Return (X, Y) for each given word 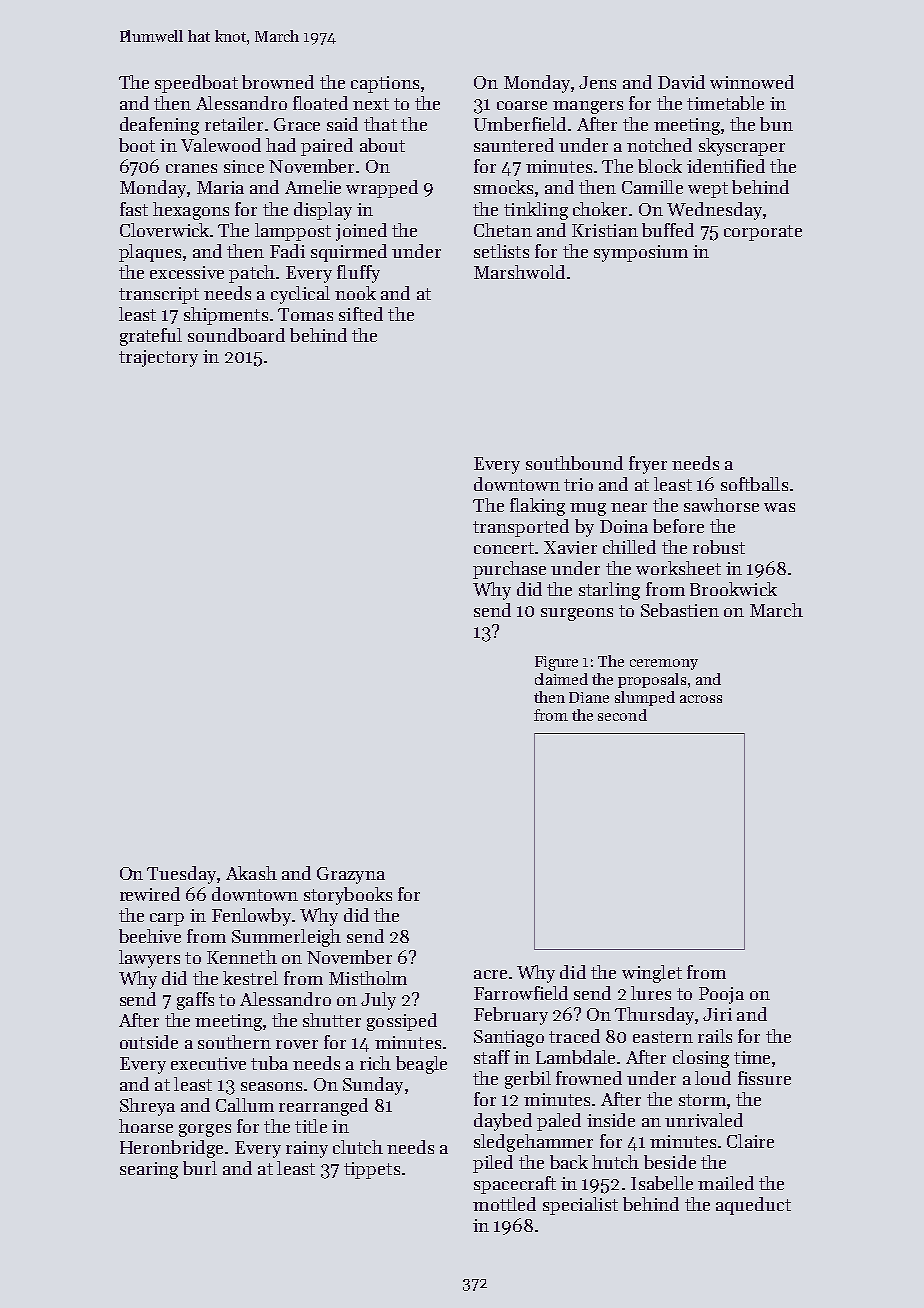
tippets (372, 1170)
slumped (645, 698)
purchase (509, 570)
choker (600, 209)
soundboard (236, 335)
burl (200, 1168)
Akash (251, 873)
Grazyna (351, 875)
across (701, 699)
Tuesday (181, 875)
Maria (220, 187)
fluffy (358, 274)
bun (776, 124)
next (371, 104)
